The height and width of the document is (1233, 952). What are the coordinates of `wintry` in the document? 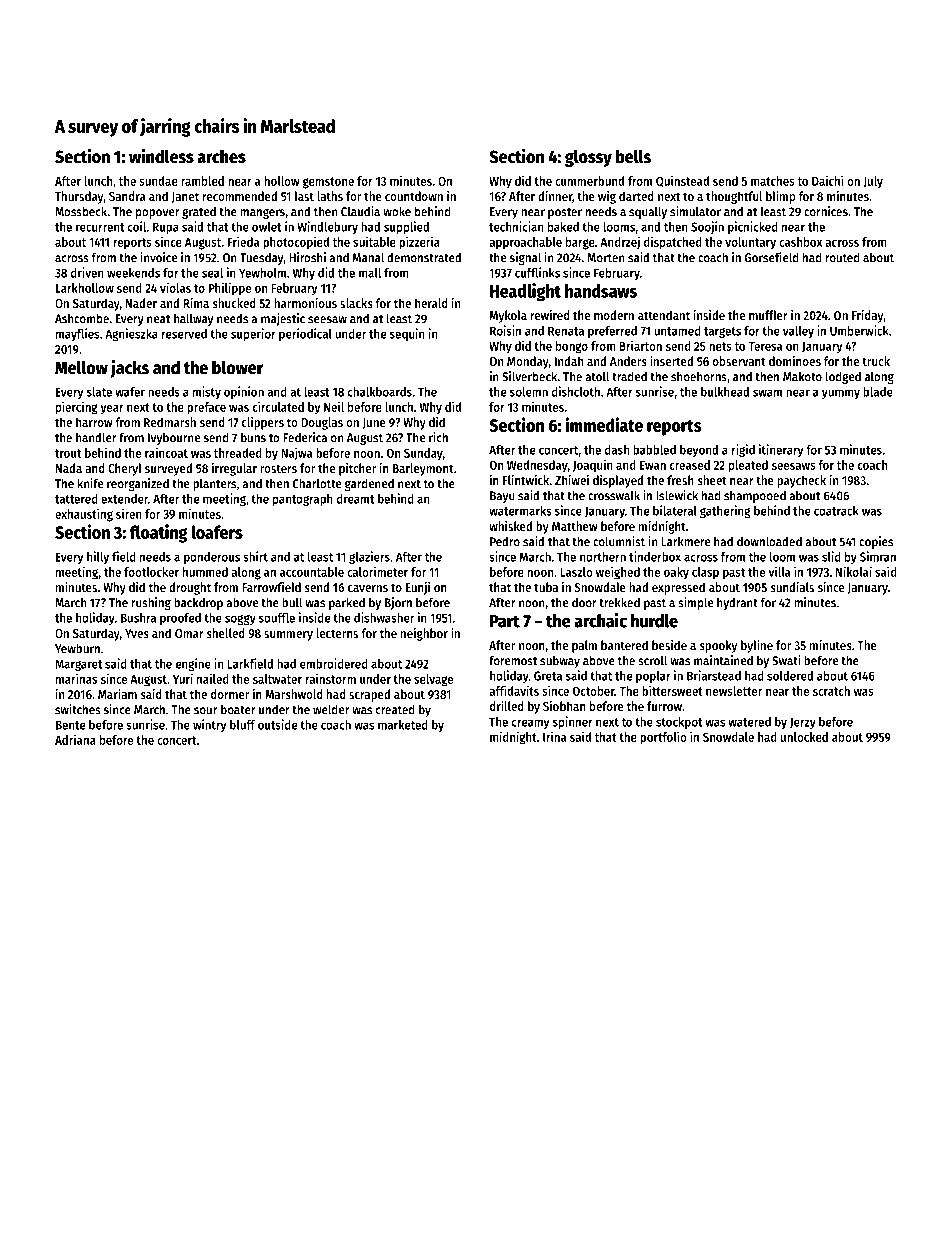 It's located at (209, 725).
